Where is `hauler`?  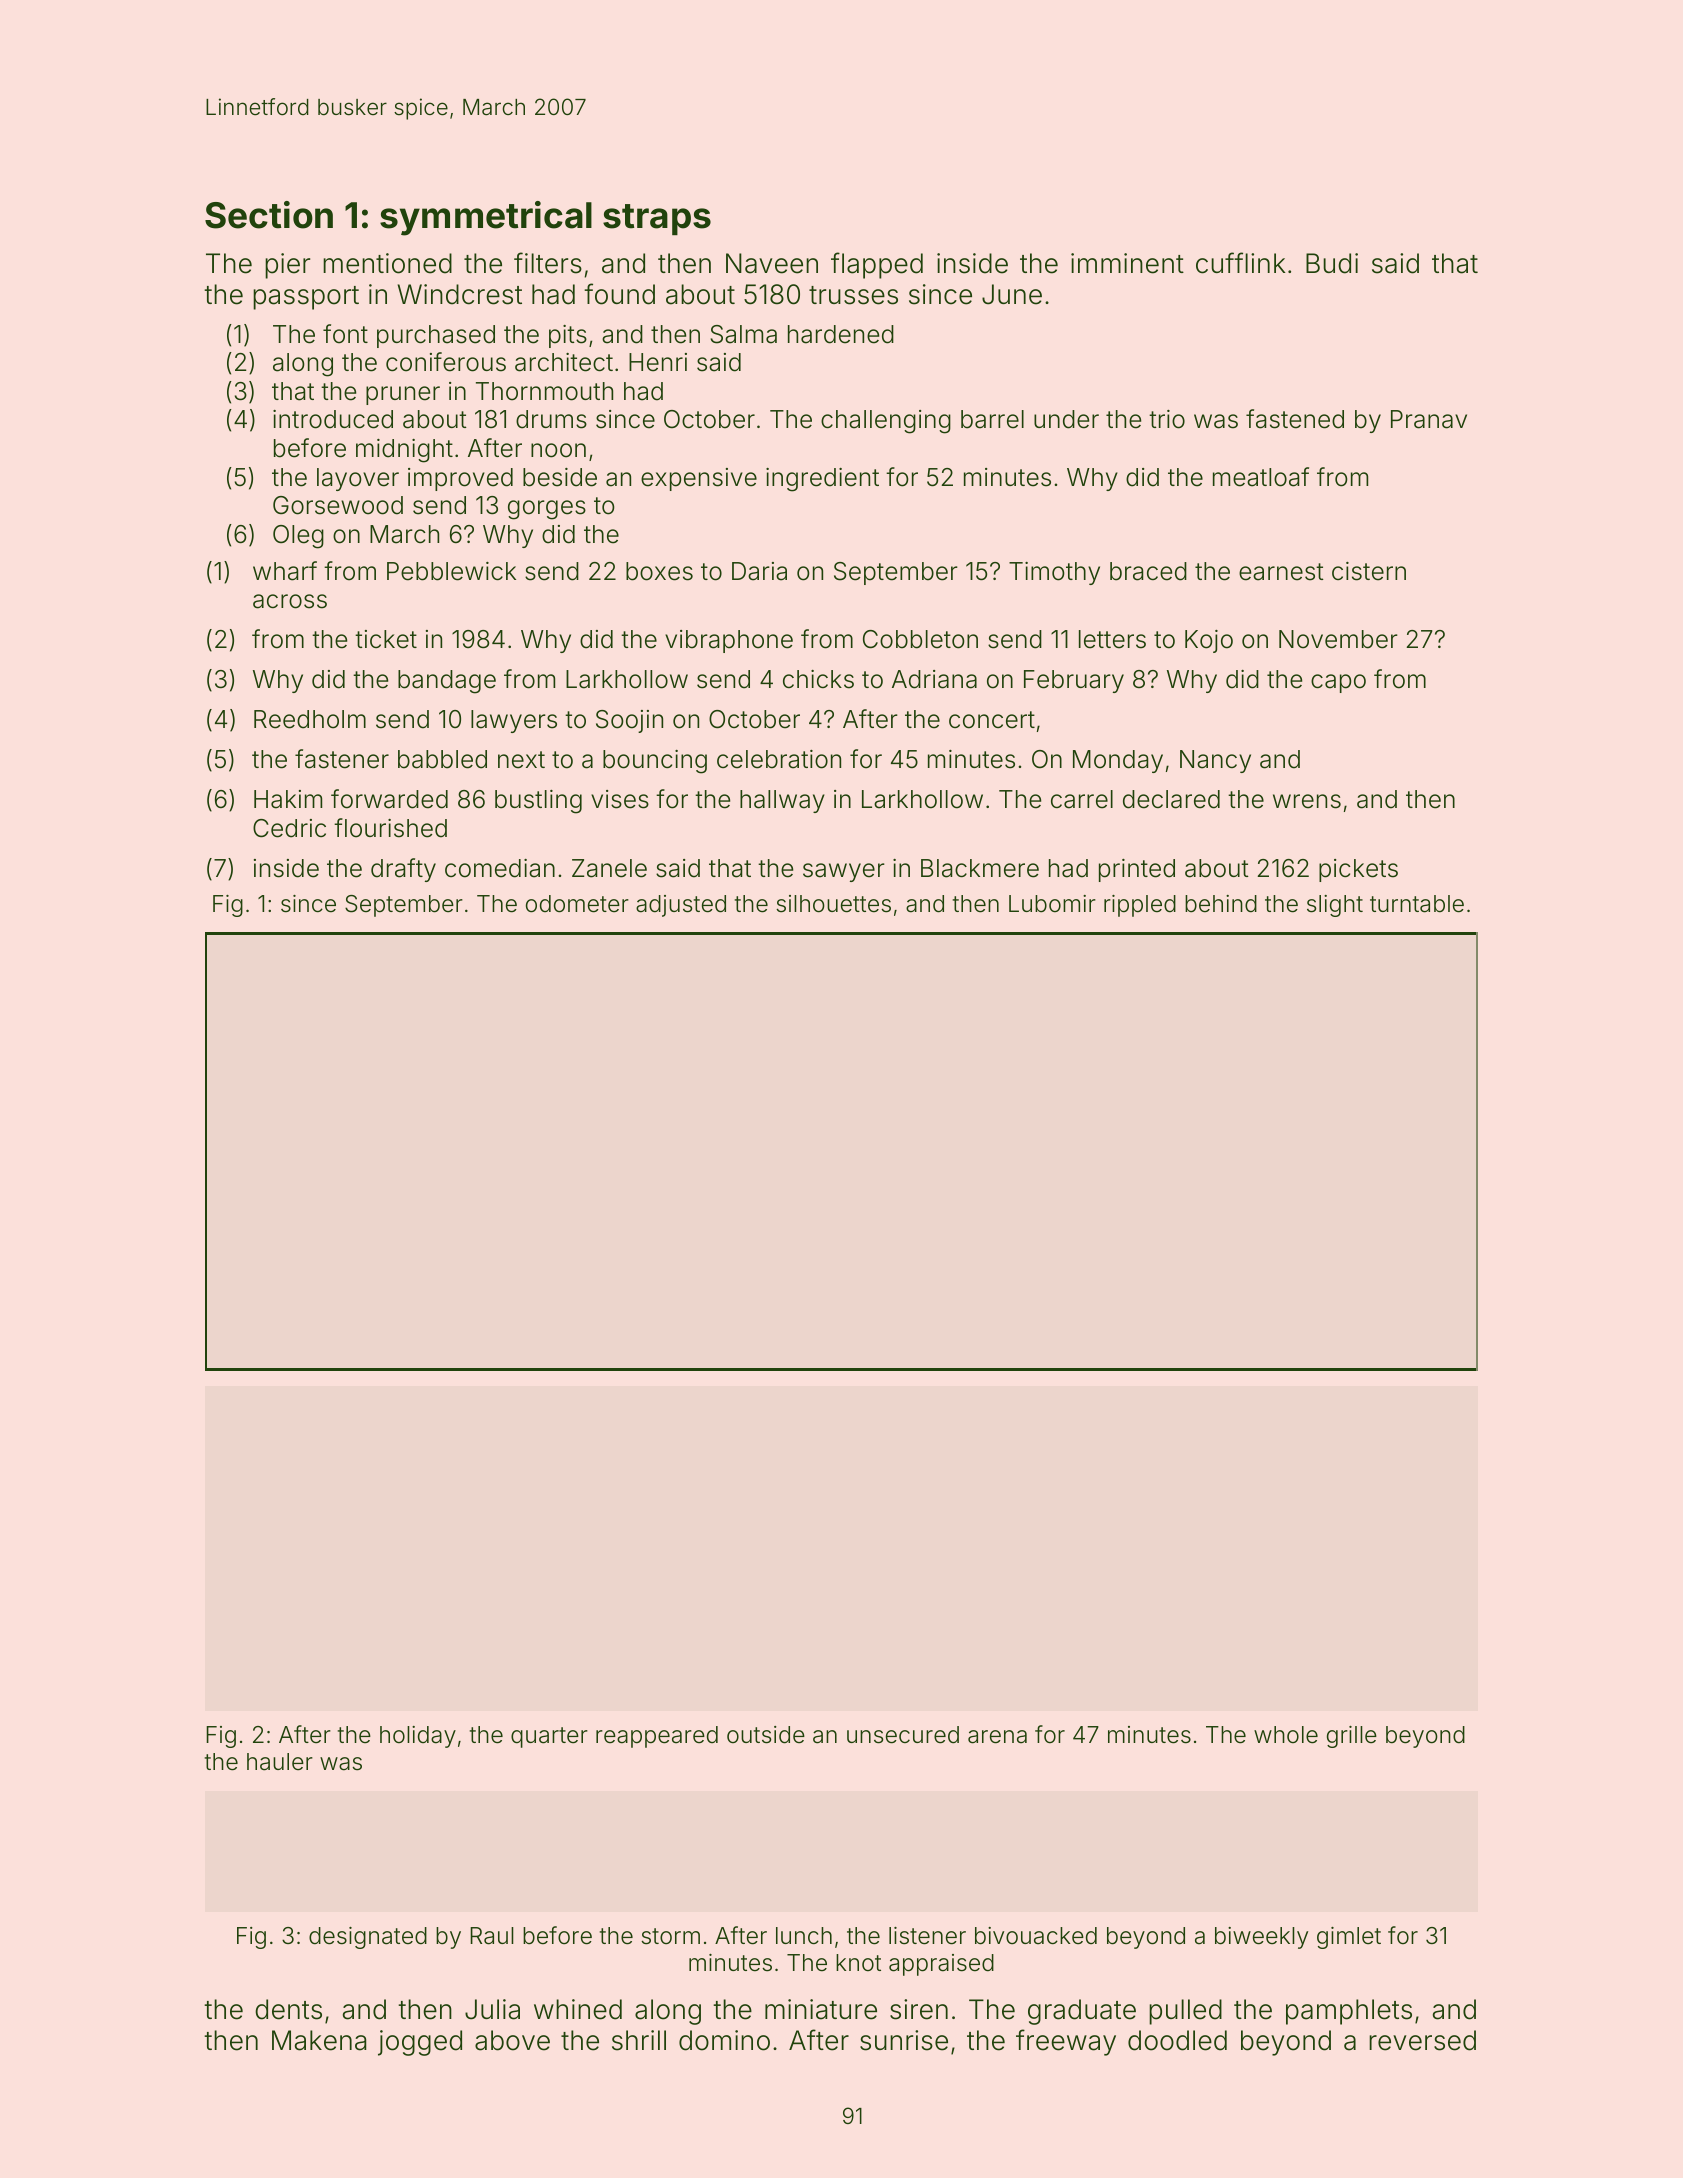
hauler is located at coordinates (280, 1762).
